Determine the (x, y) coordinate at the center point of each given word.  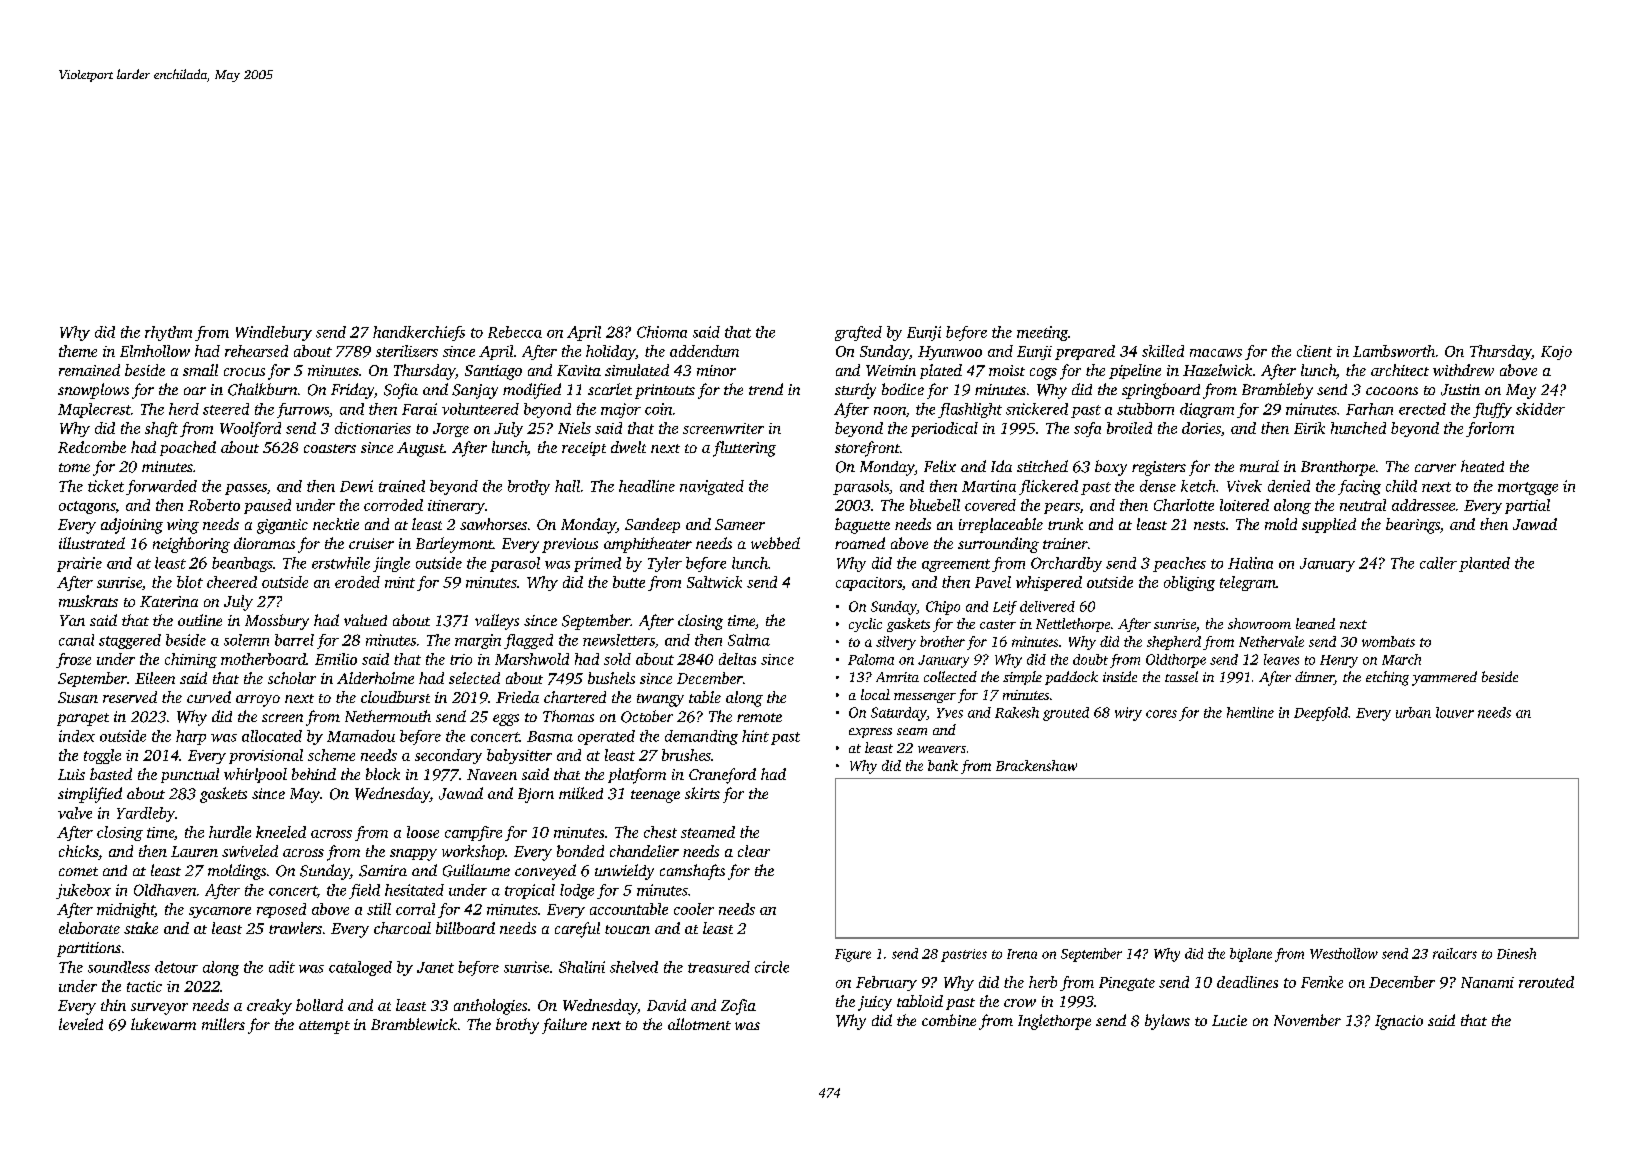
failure (564, 1026)
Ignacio (1399, 1022)
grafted (858, 333)
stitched (1042, 466)
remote (759, 717)
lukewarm (163, 1024)
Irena (1022, 954)
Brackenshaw (1036, 765)
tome (74, 467)
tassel (1181, 676)
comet (78, 871)
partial (1527, 506)
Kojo (1556, 353)
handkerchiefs (419, 333)
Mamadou (361, 736)
